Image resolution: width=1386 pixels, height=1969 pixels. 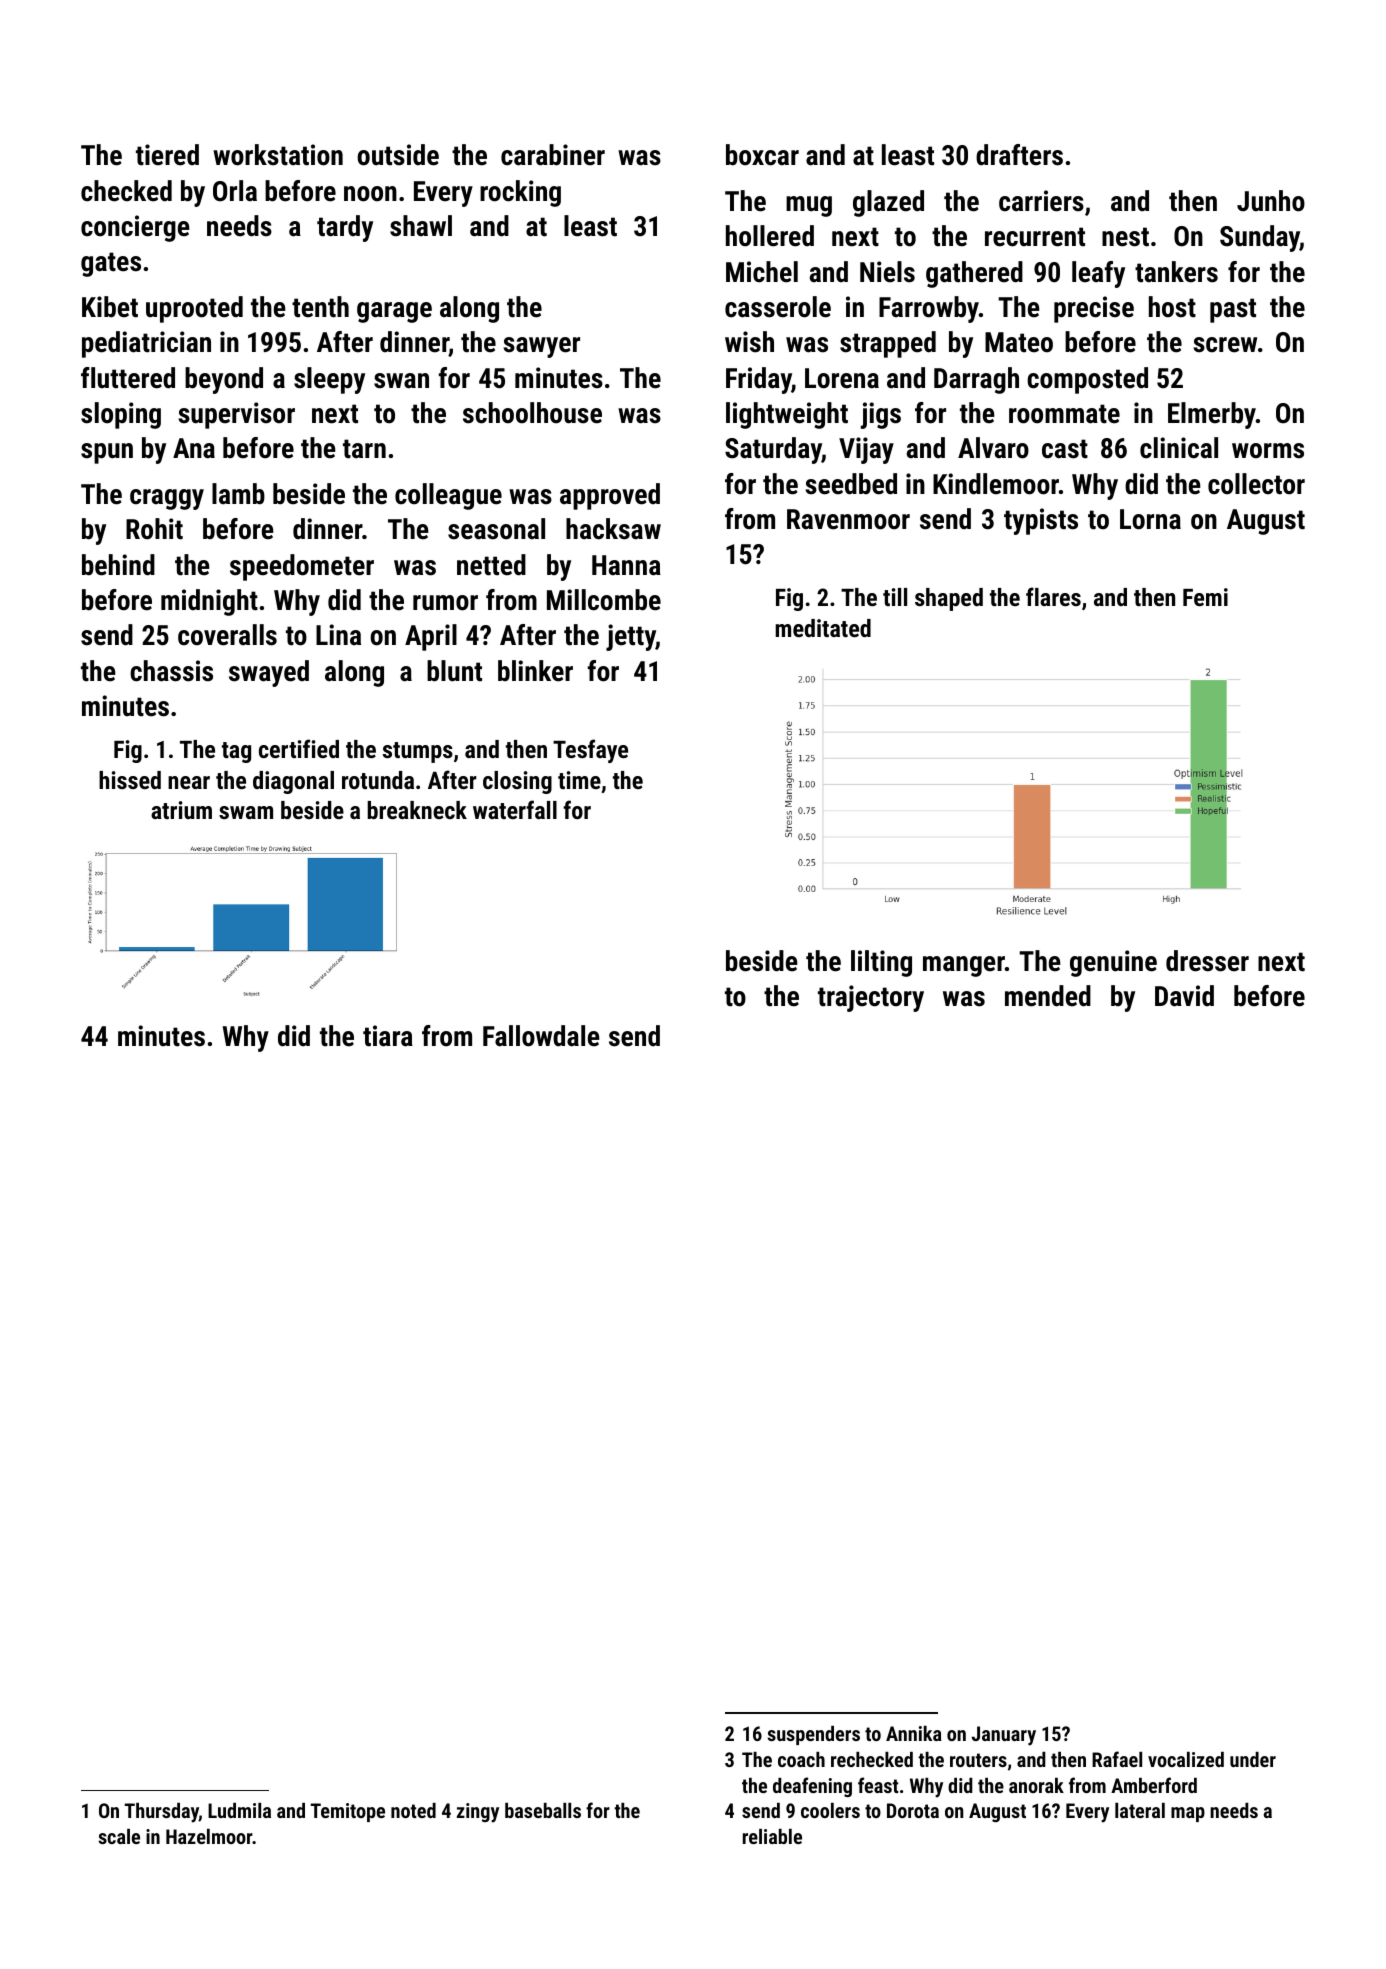 I want to click on lightweight, so click(x=787, y=415).
